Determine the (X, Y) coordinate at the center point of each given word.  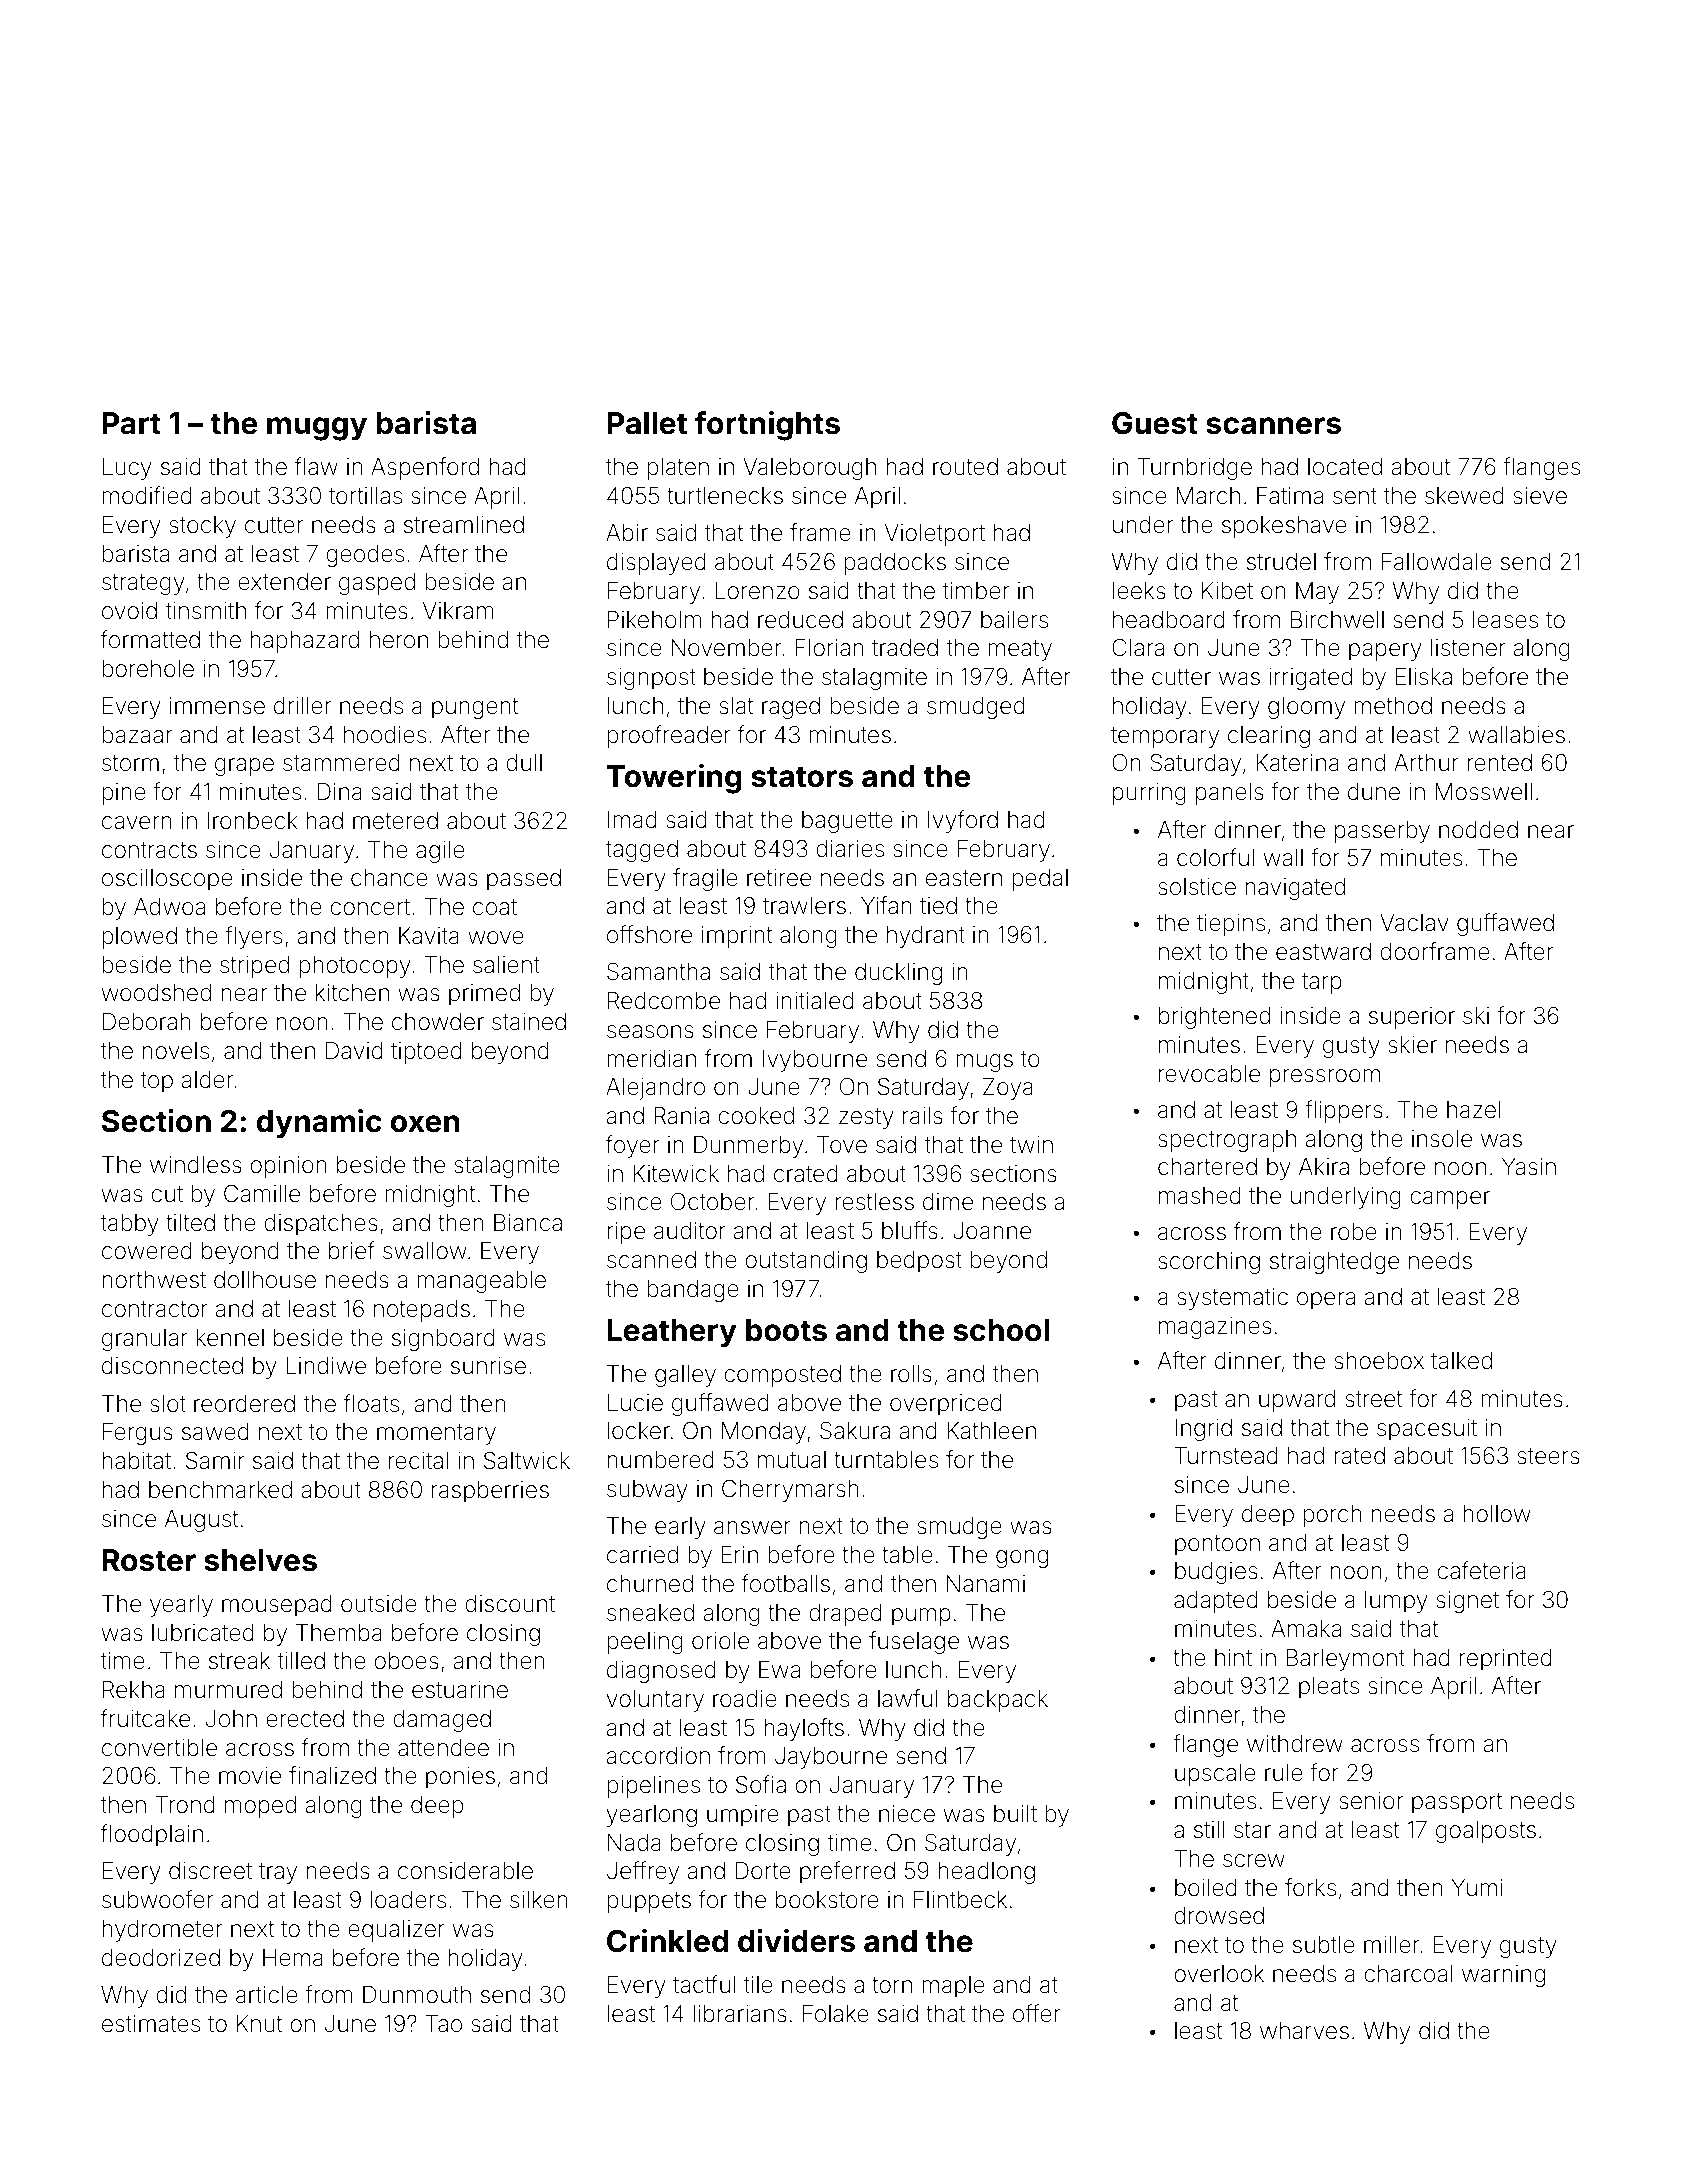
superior (1412, 1018)
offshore (649, 934)
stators (802, 777)
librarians (740, 2014)
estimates (151, 2024)
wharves (1304, 2031)
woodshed (156, 993)
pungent (475, 708)
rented (1499, 763)
